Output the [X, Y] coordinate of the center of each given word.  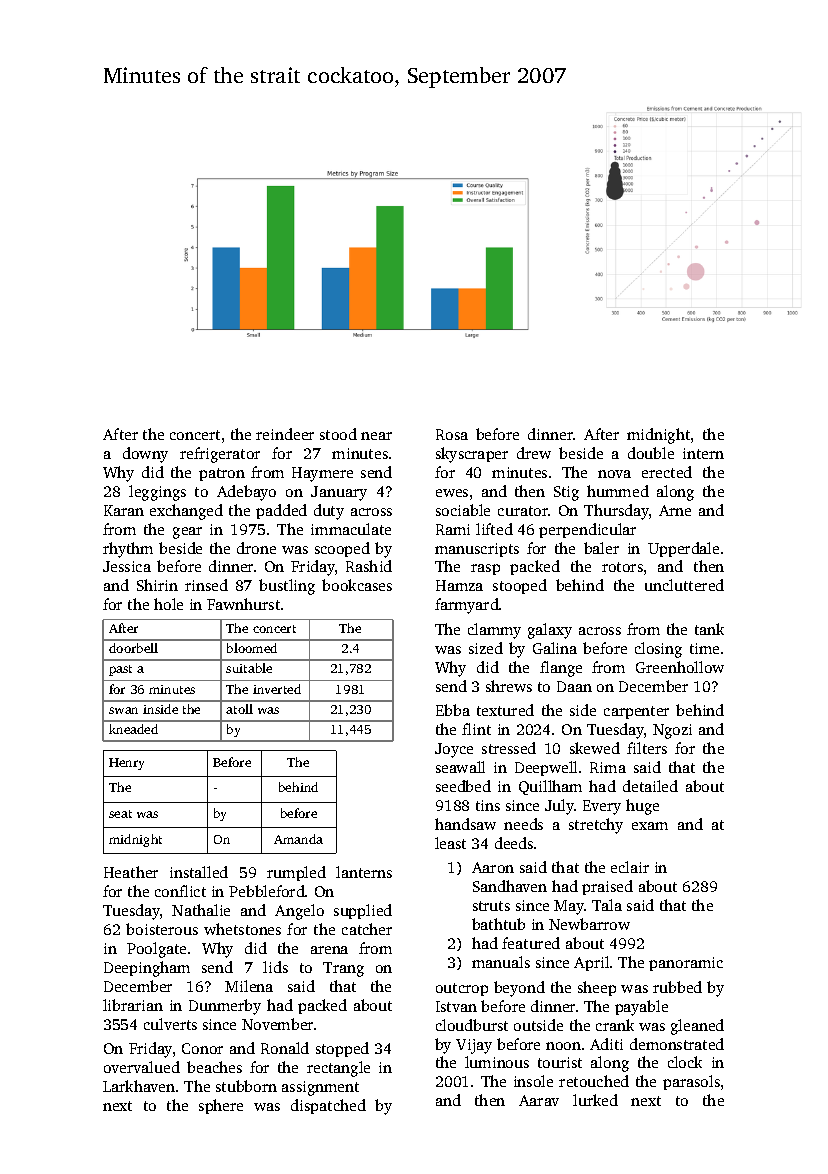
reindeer [285, 434]
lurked [595, 1100]
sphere [221, 1106]
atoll [239, 709]
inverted [277, 689]
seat [120, 814]
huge [642, 807]
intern [703, 453]
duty [329, 512]
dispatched [328, 1106]
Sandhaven [510, 886]
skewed [595, 748]
